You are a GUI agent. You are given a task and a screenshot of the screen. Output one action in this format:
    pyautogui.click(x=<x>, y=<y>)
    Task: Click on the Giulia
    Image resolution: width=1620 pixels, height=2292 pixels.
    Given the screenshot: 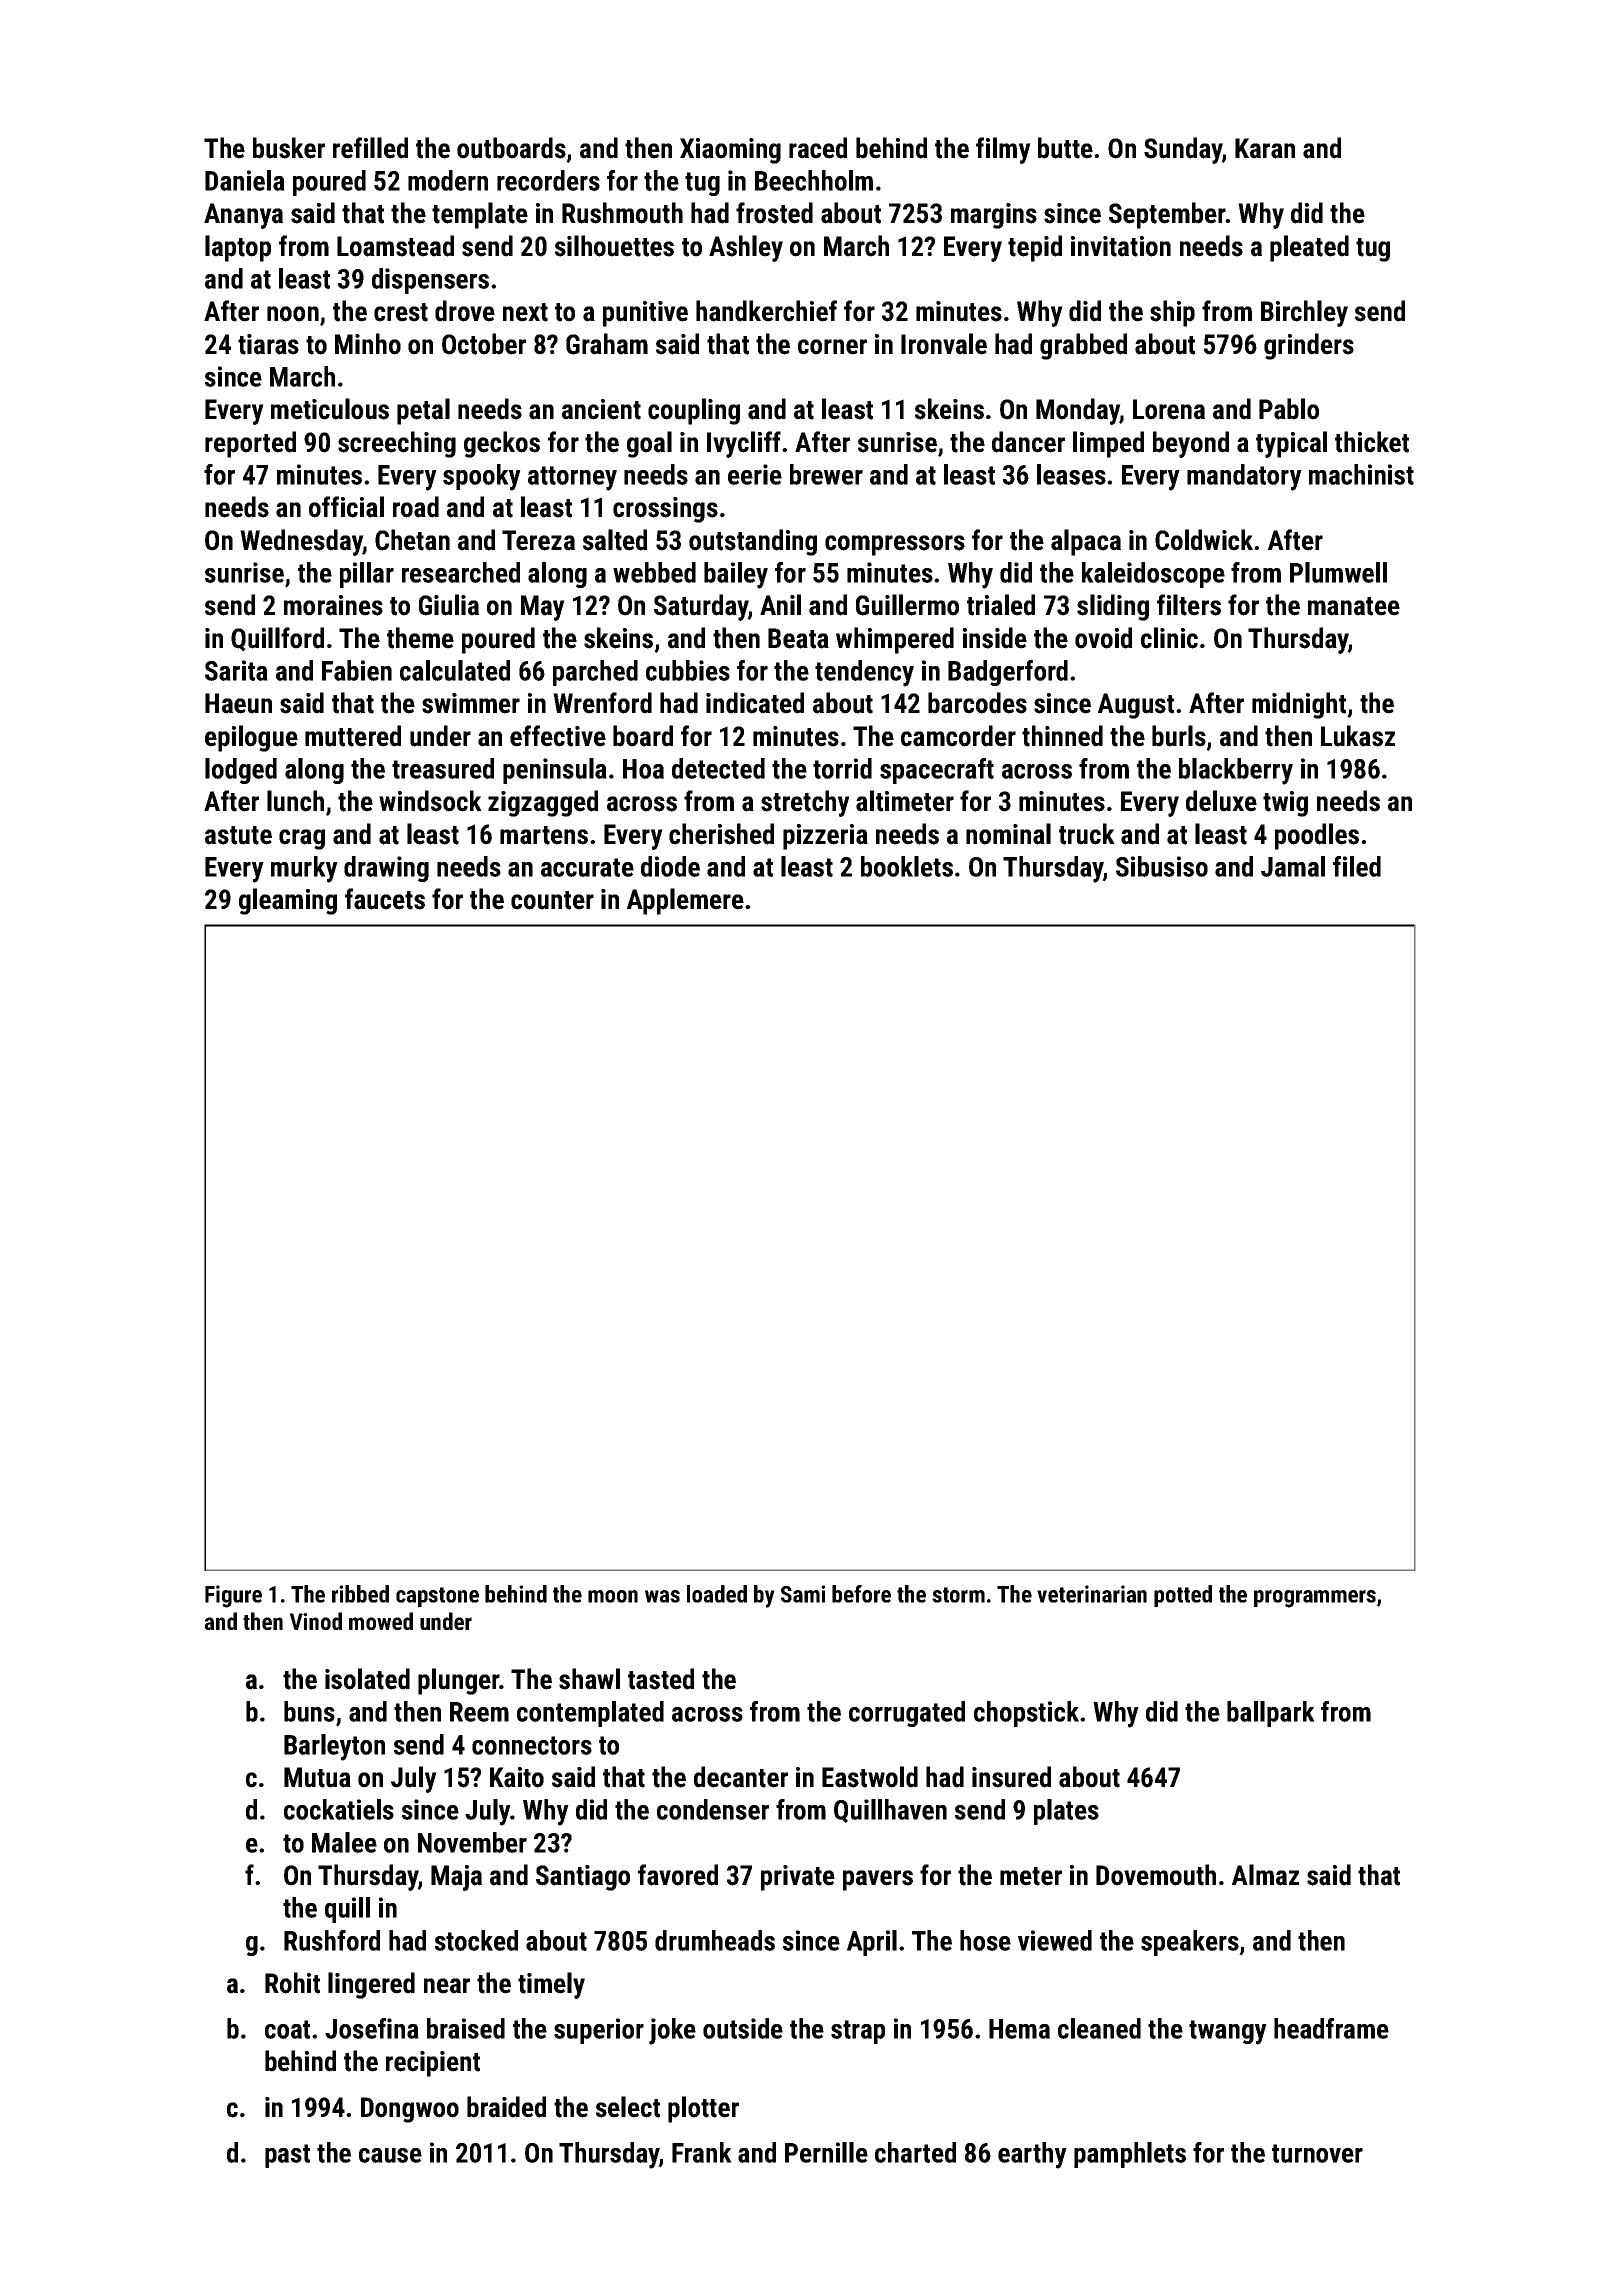 What is the action you would take?
    pyautogui.click(x=449, y=605)
